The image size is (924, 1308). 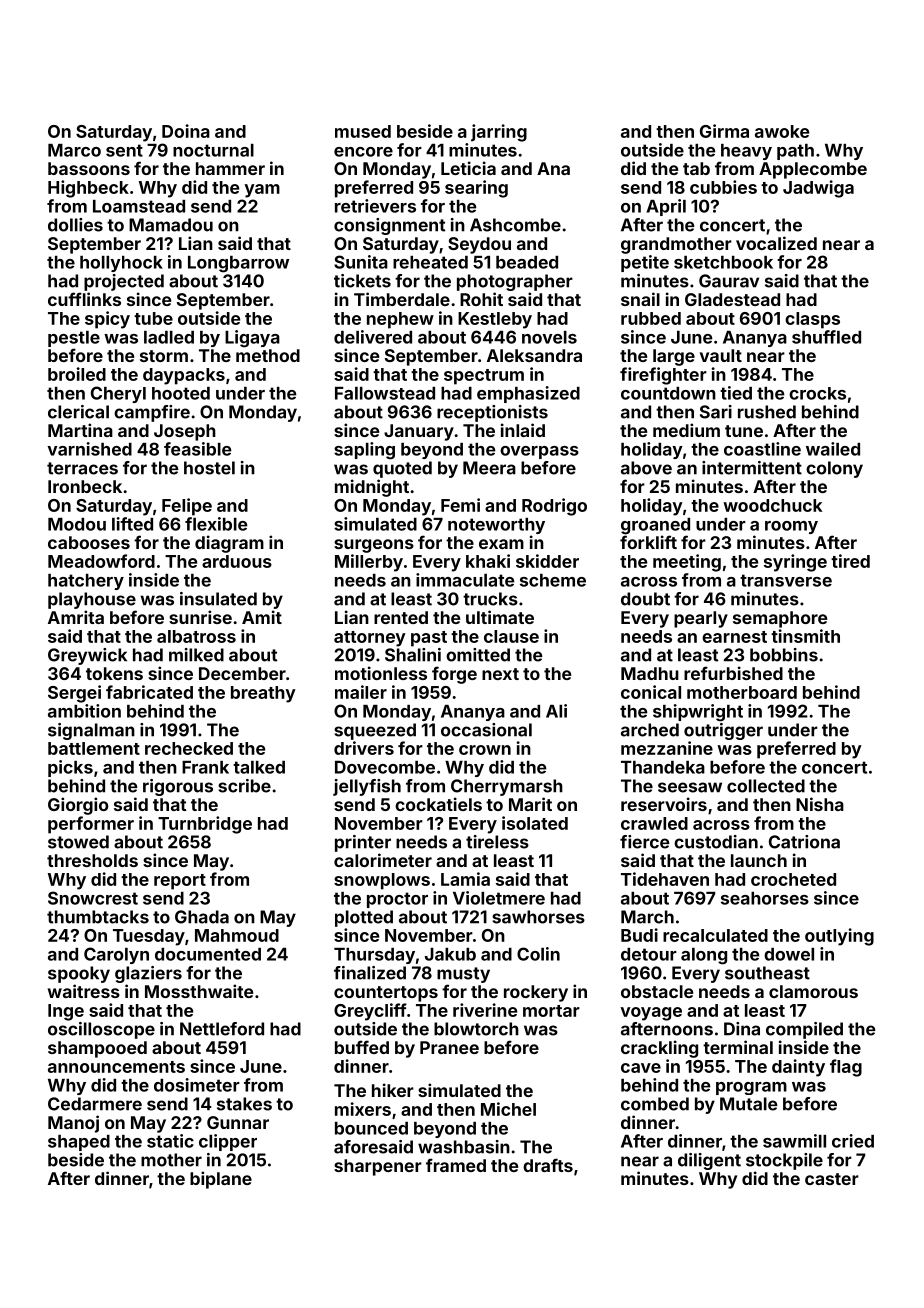 I want to click on Colin, so click(x=538, y=954).
